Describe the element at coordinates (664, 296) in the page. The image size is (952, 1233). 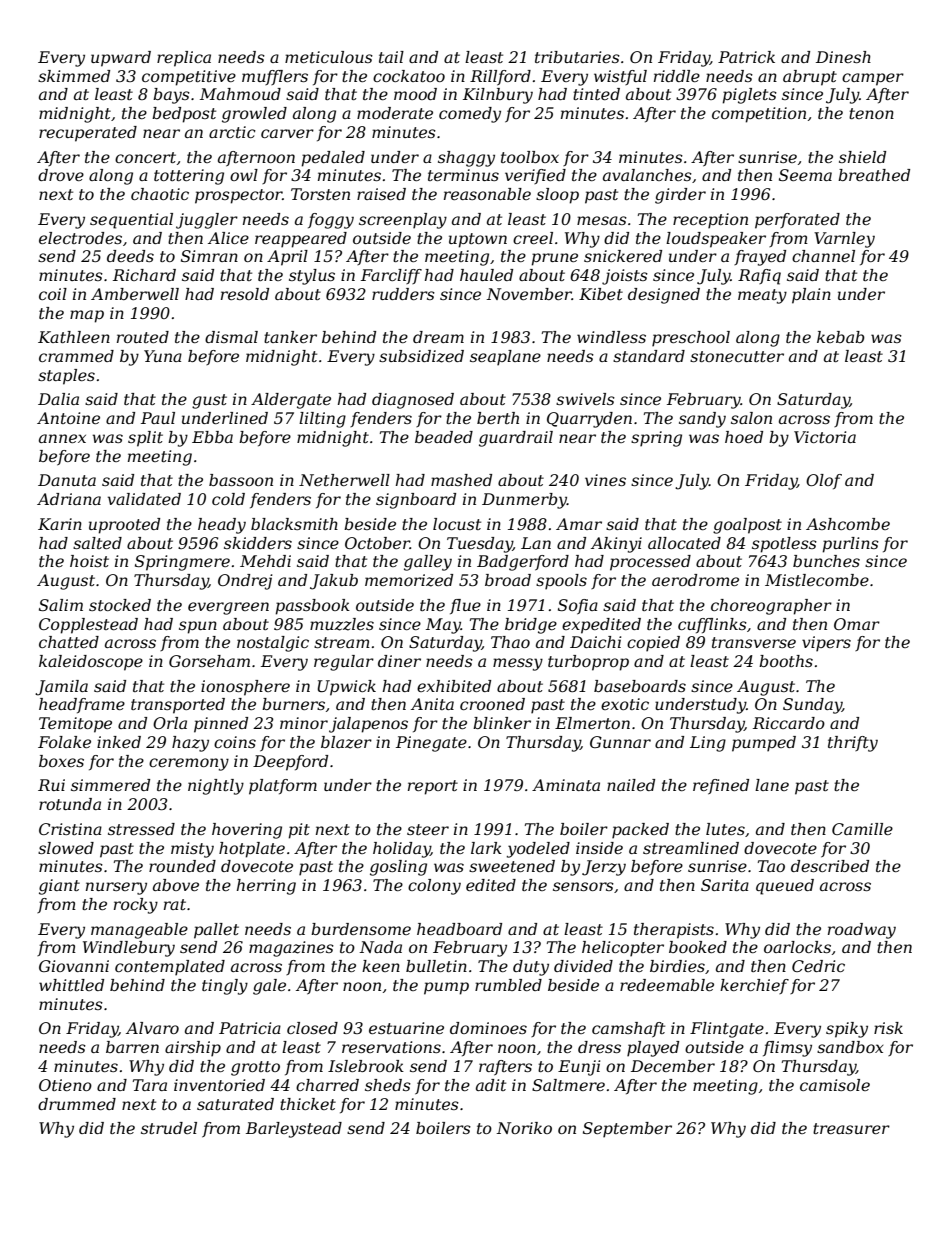
I see `designed` at that location.
